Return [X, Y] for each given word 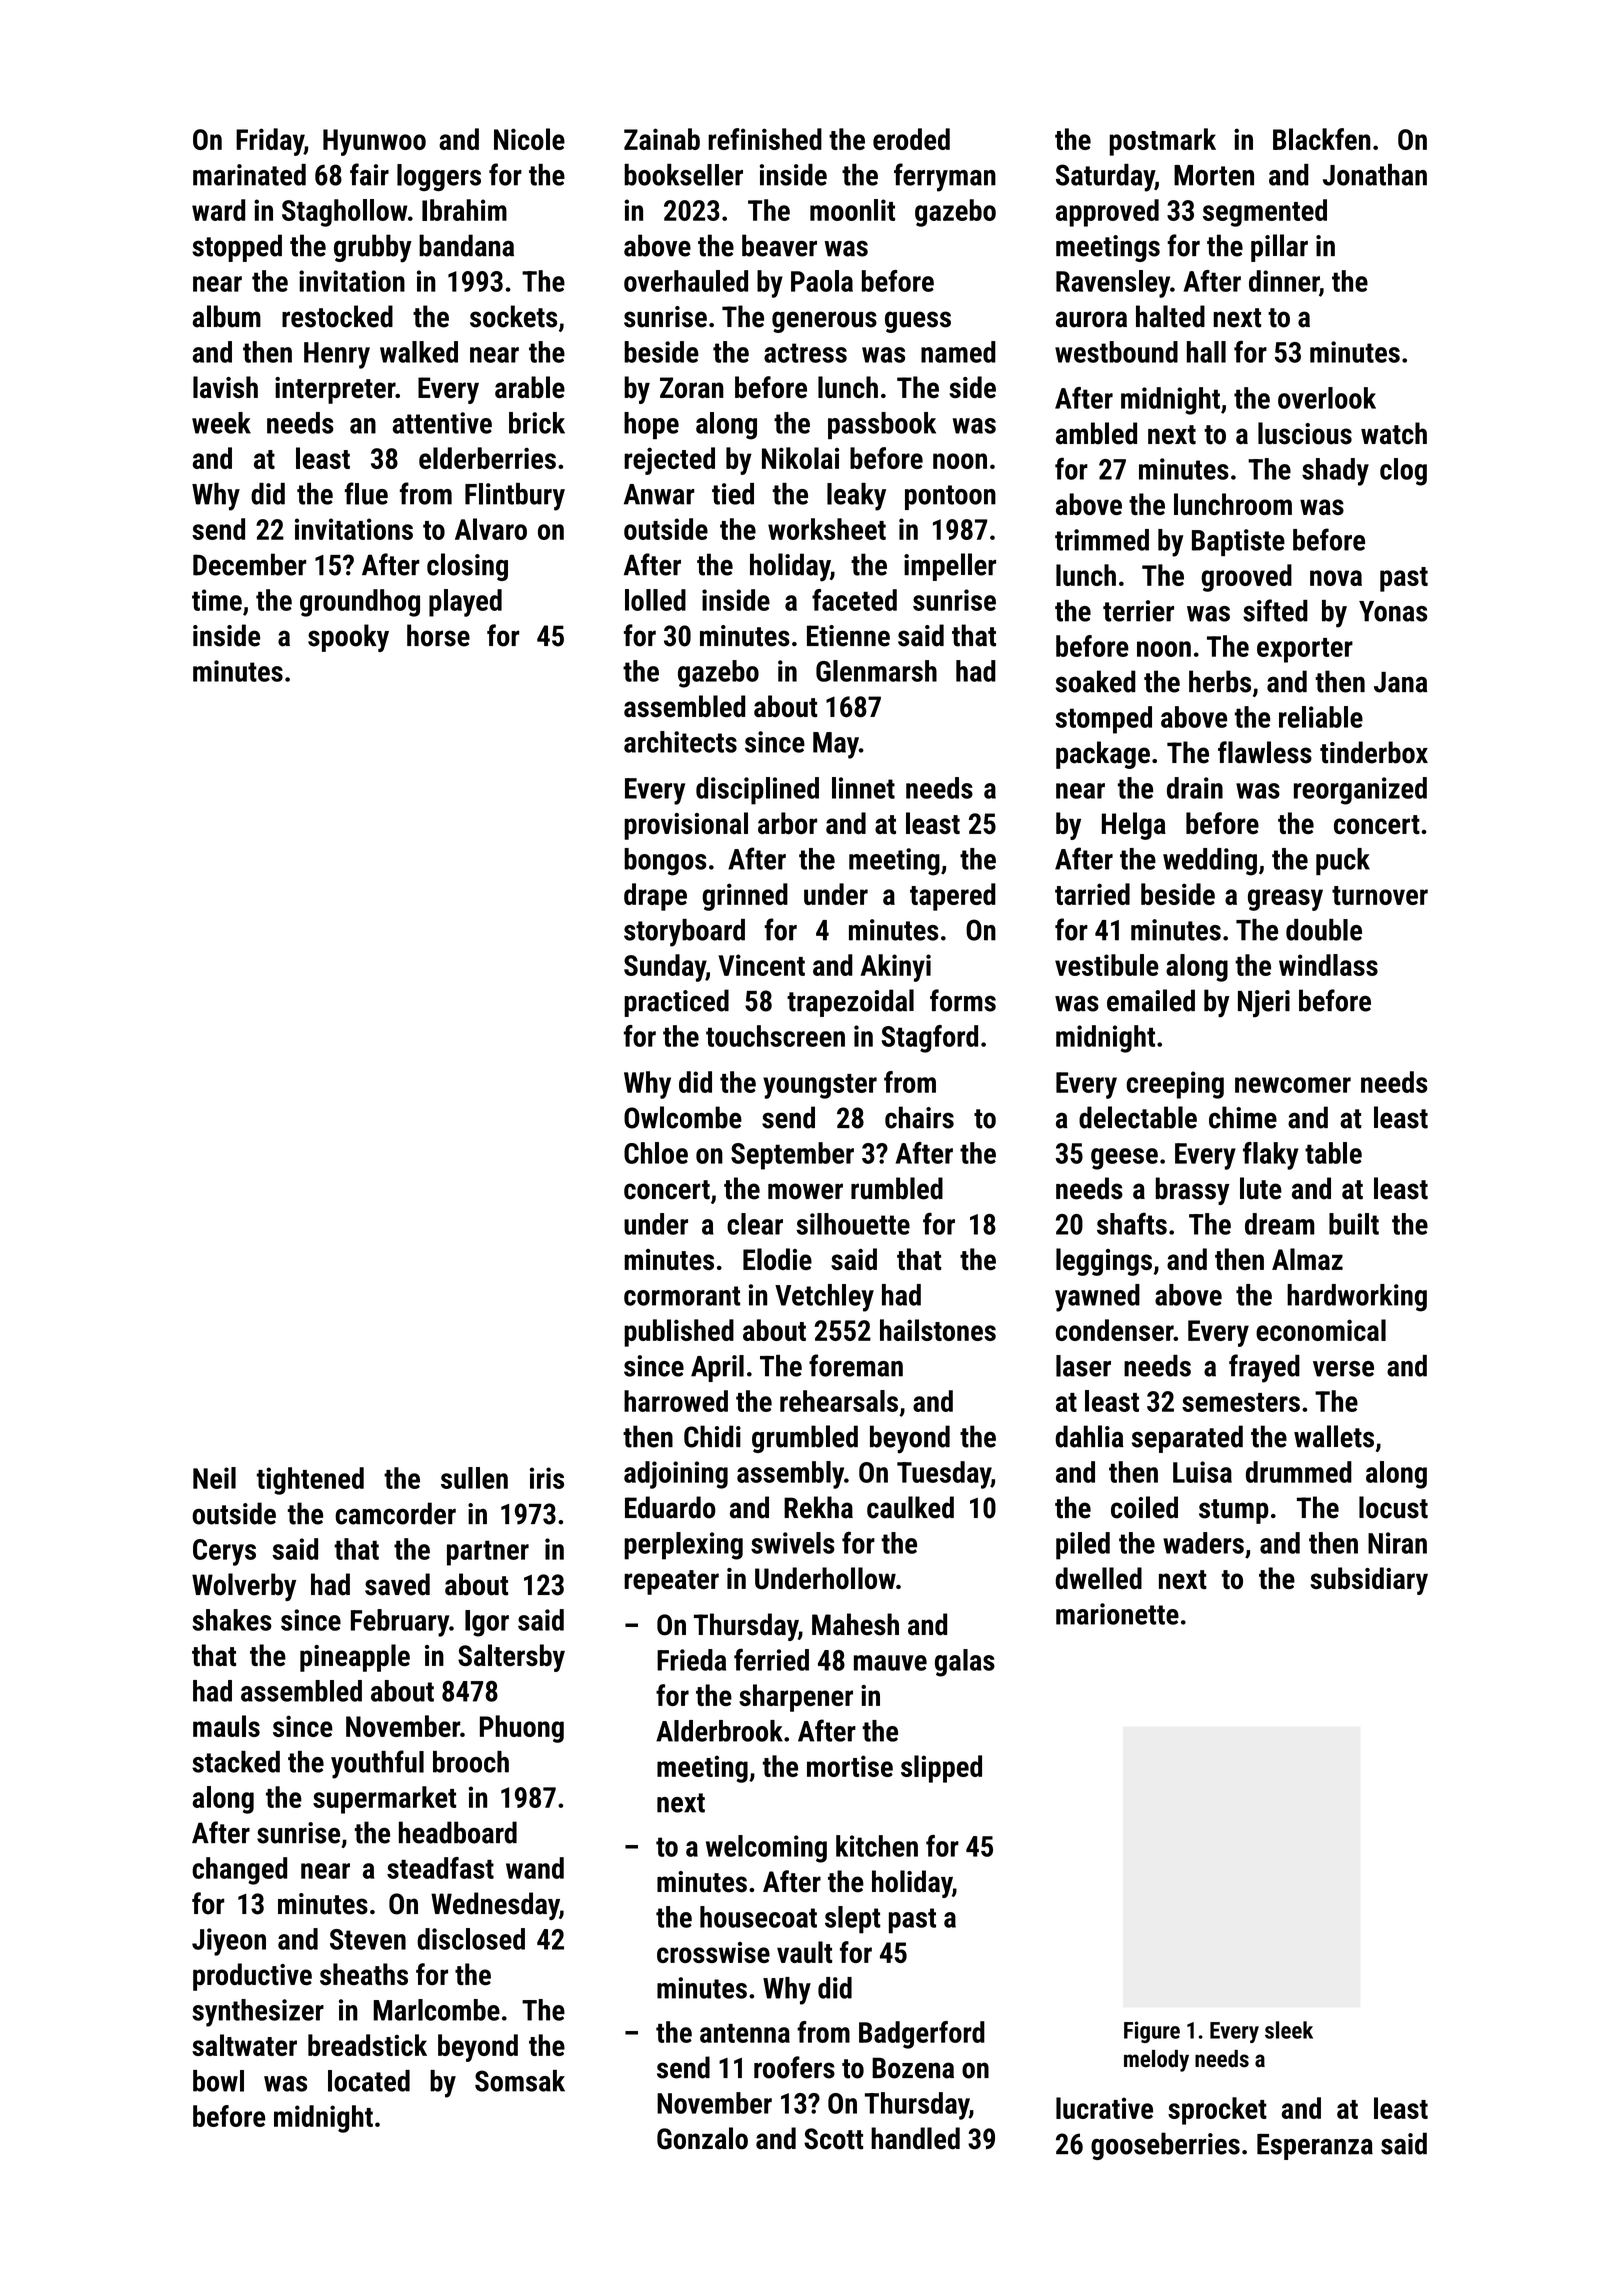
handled [915, 2138]
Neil [214, 1478]
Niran [1397, 1543]
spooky [348, 638]
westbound [1116, 352]
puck [1343, 861]
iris [547, 1478]
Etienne [848, 636]
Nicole [529, 139]
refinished [765, 139]
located [369, 2081]
